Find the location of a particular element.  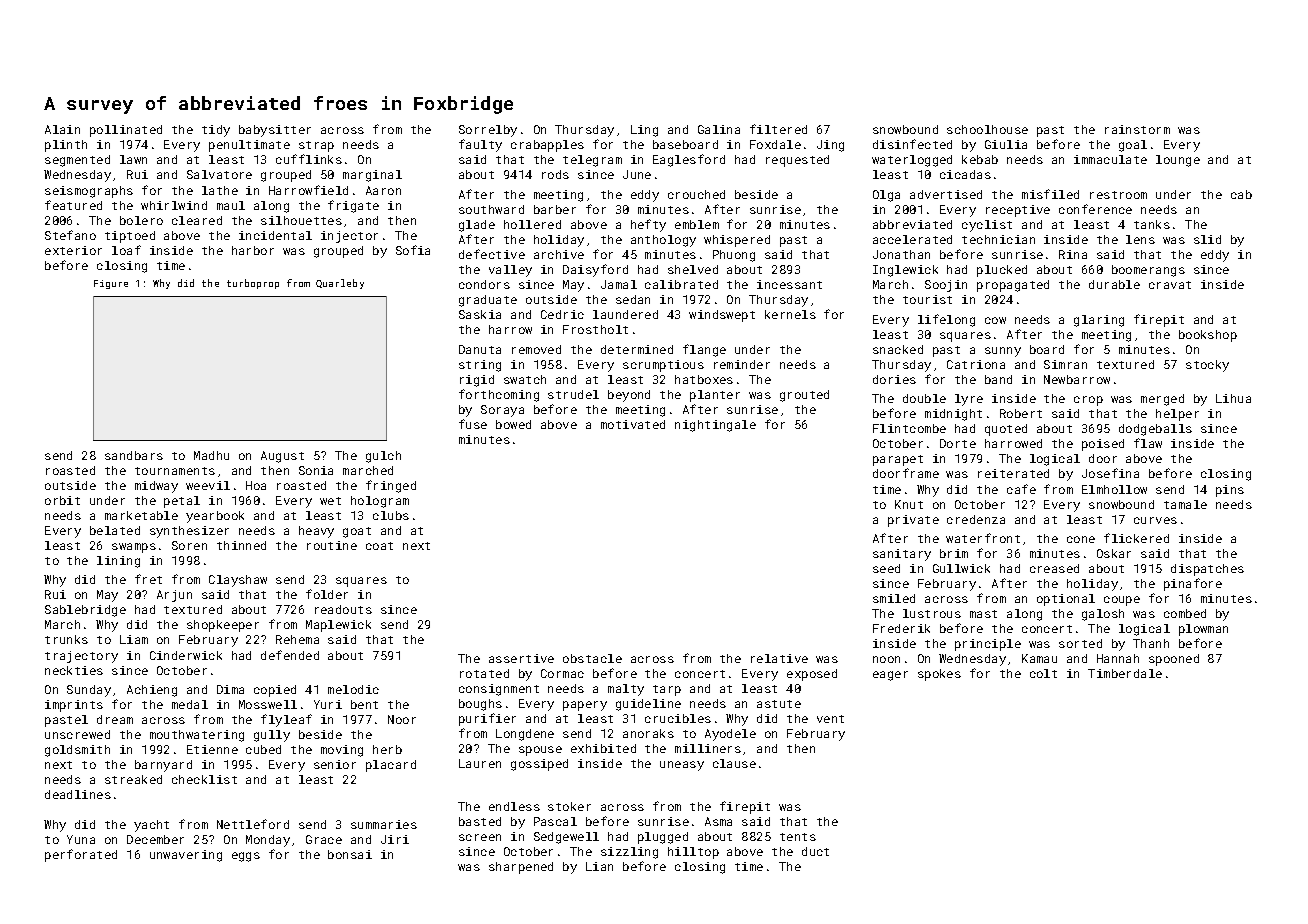

curves is located at coordinates (1155, 520).
